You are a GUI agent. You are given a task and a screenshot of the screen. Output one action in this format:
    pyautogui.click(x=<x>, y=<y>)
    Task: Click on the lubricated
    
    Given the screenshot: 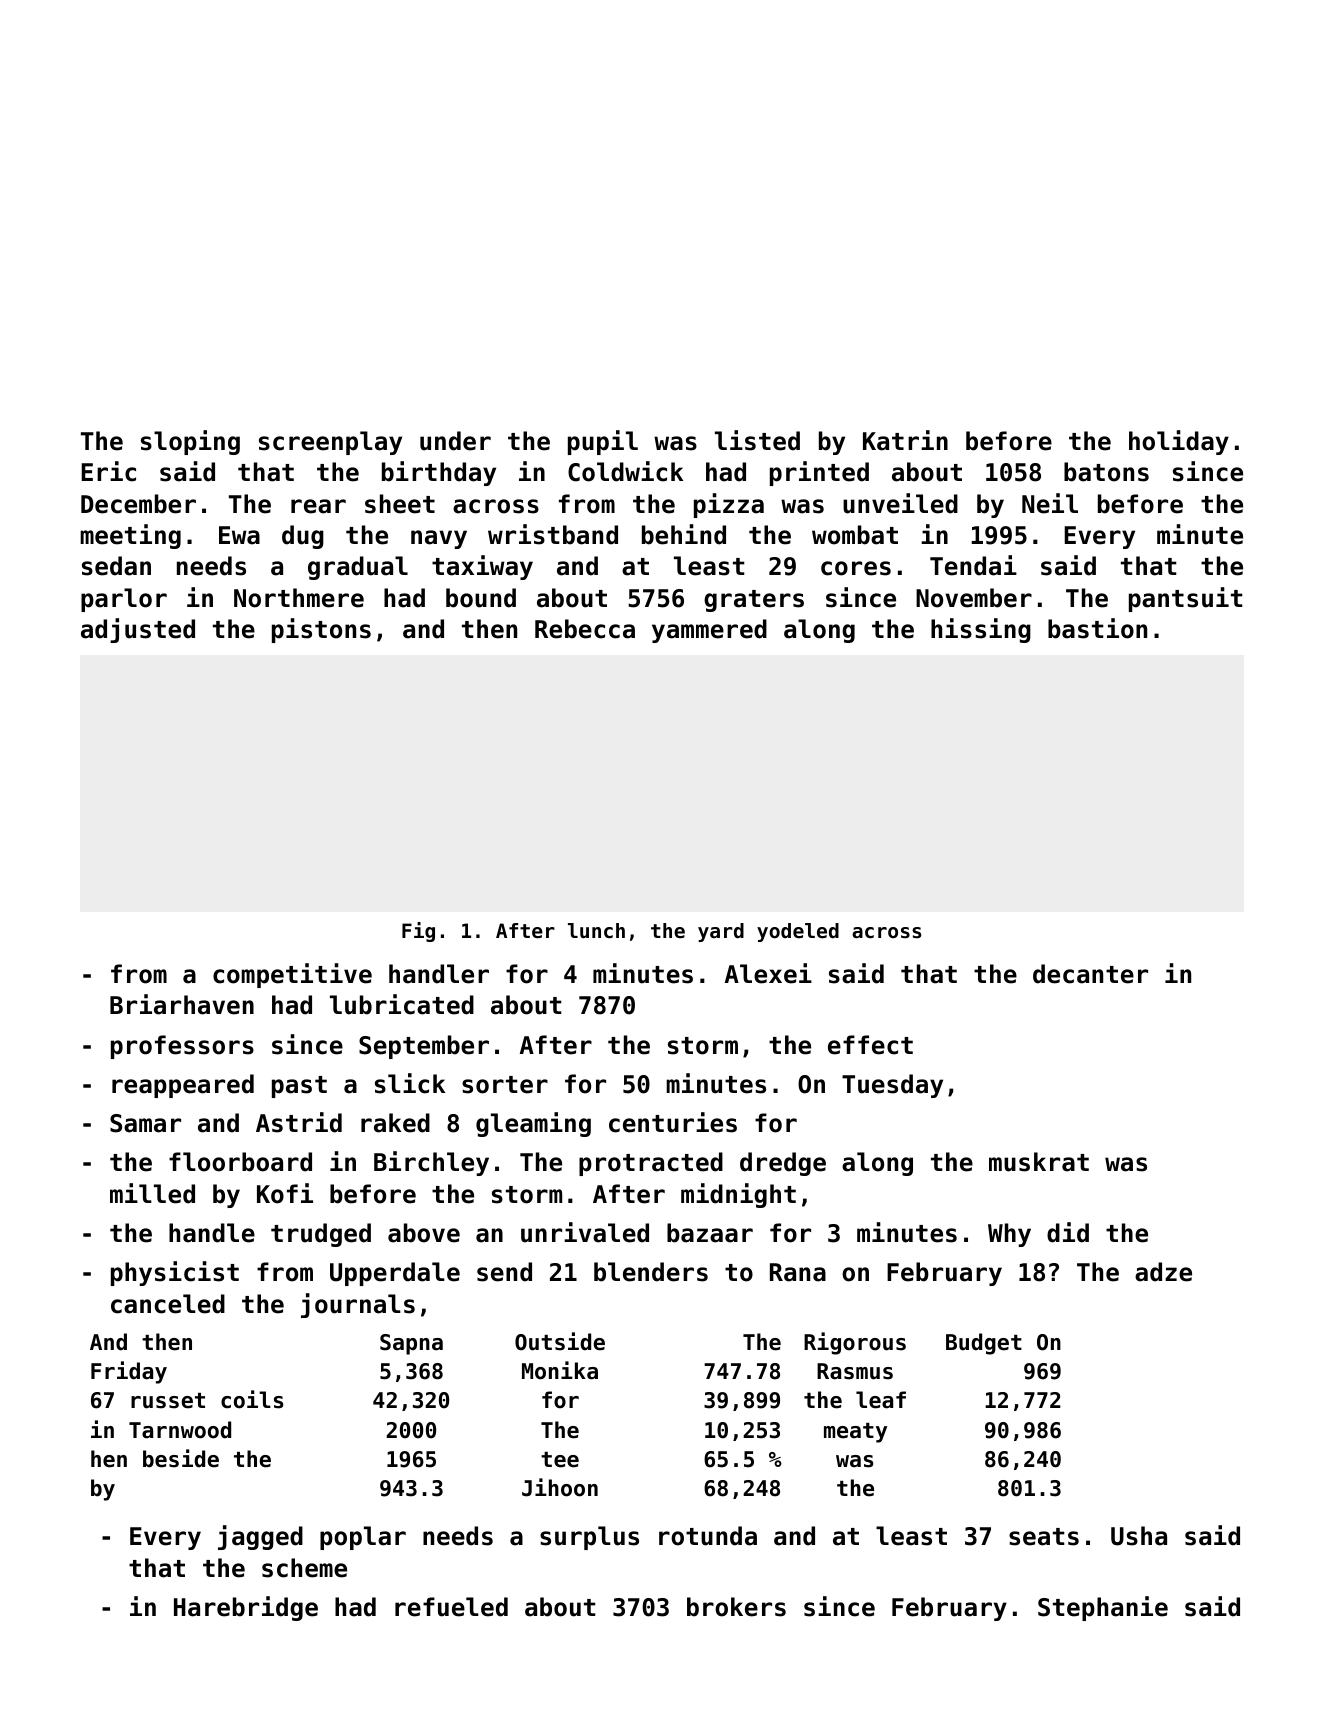 What is the action you would take?
    pyautogui.click(x=402, y=1004)
